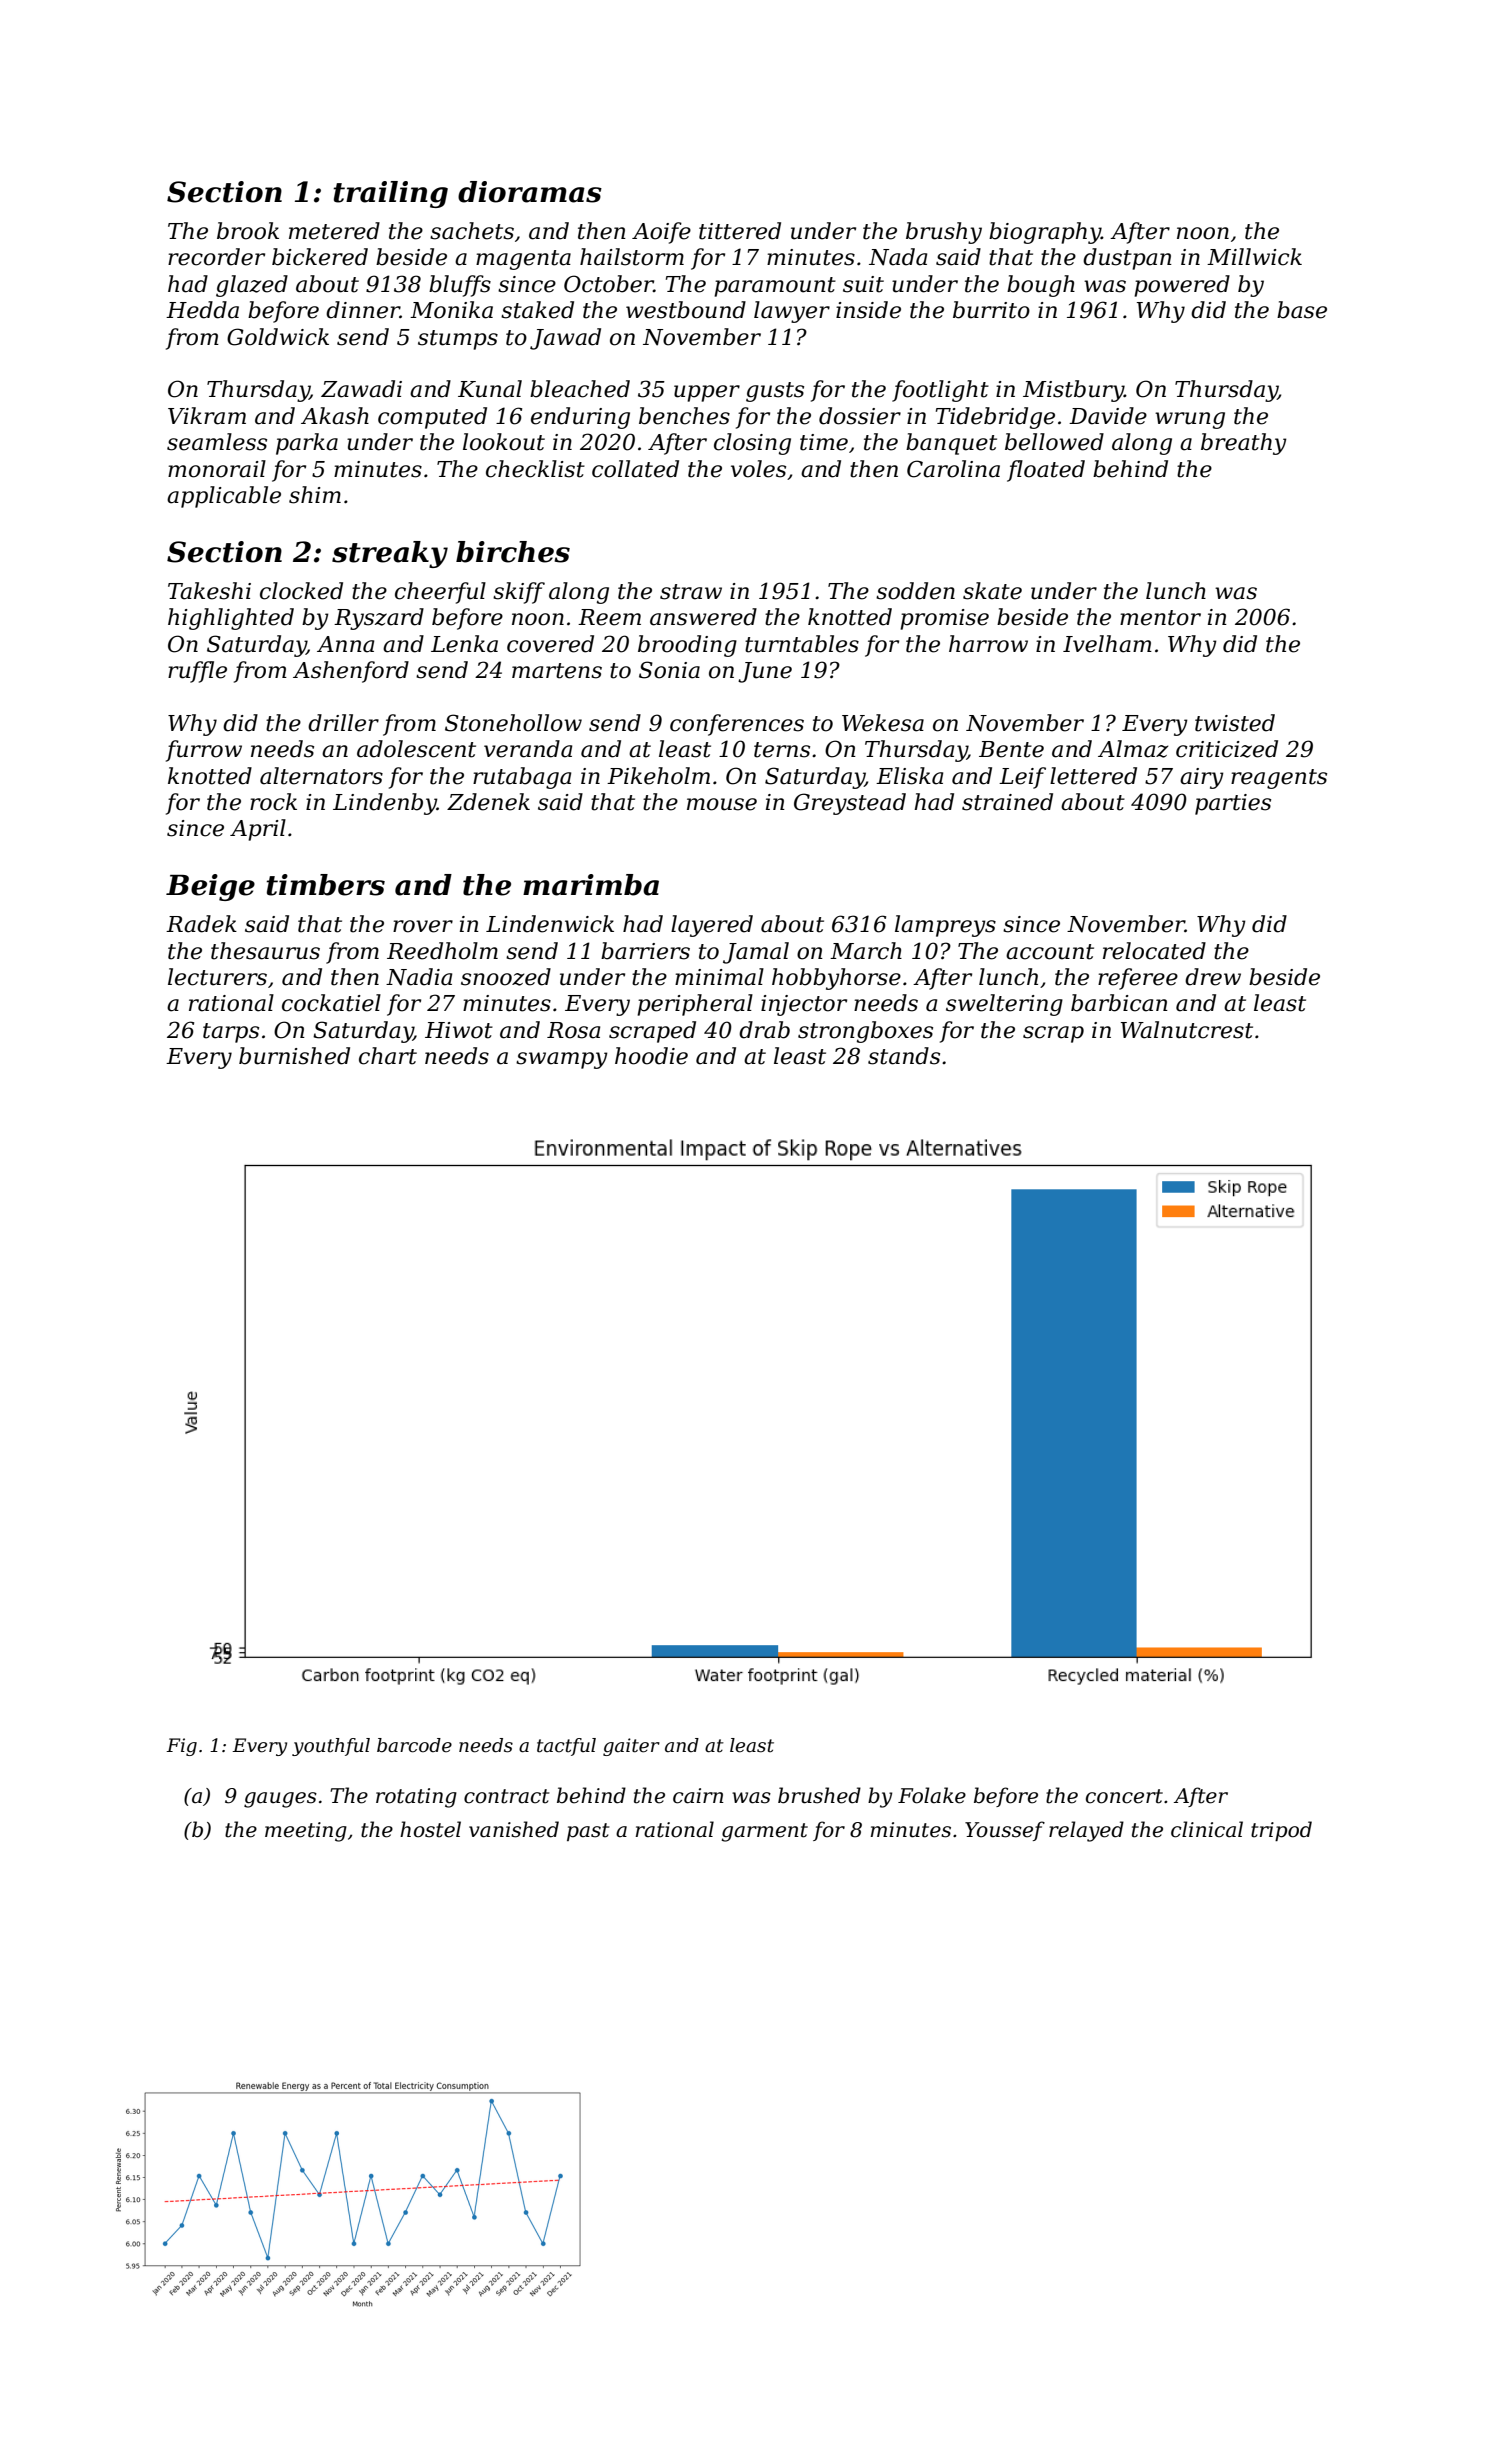 The height and width of the screenshot is (2464, 1496). I want to click on layered, so click(712, 926).
